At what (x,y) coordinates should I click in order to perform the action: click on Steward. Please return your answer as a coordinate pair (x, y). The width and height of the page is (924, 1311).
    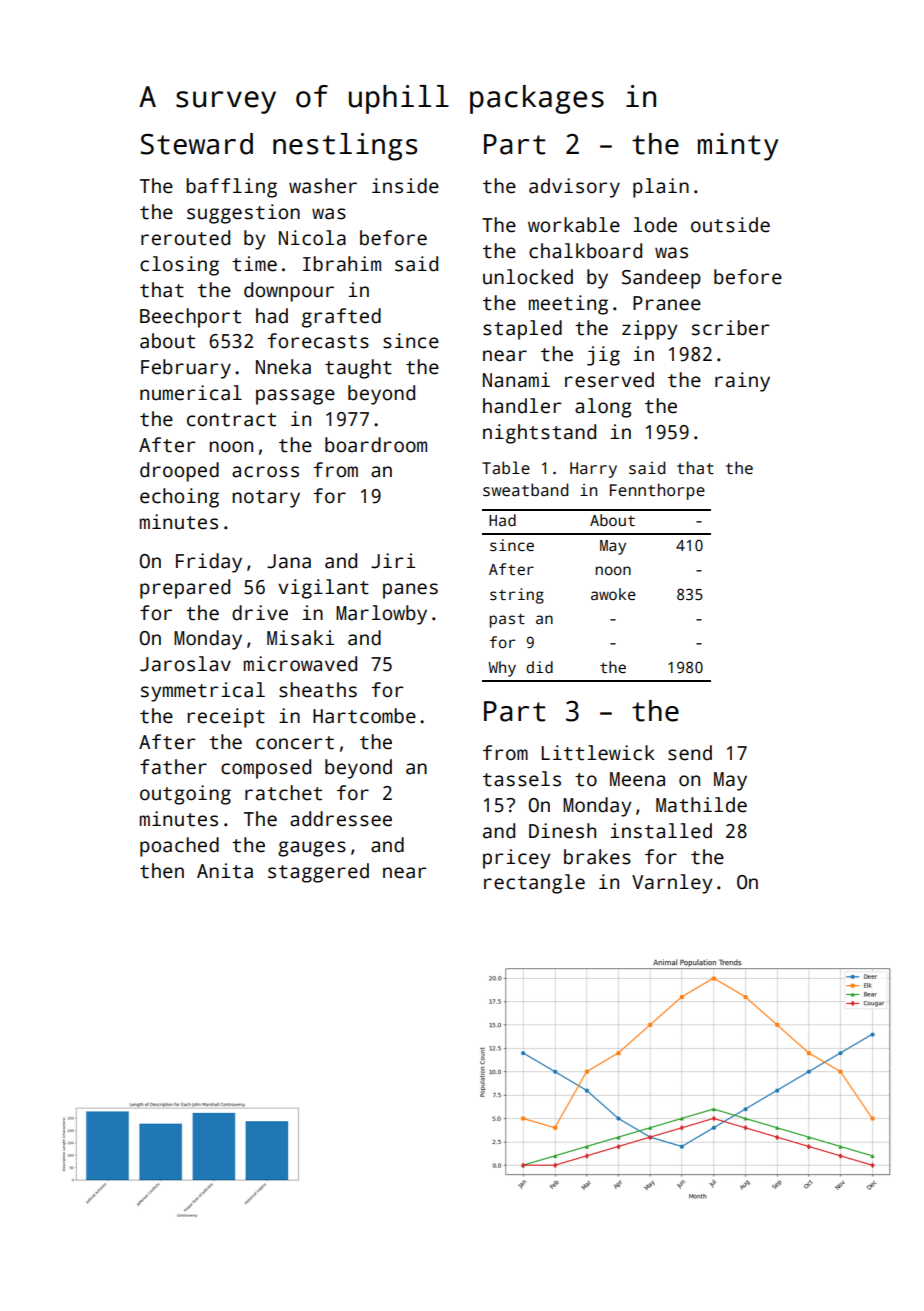
    Looking at the image, I should click on (197, 144).
